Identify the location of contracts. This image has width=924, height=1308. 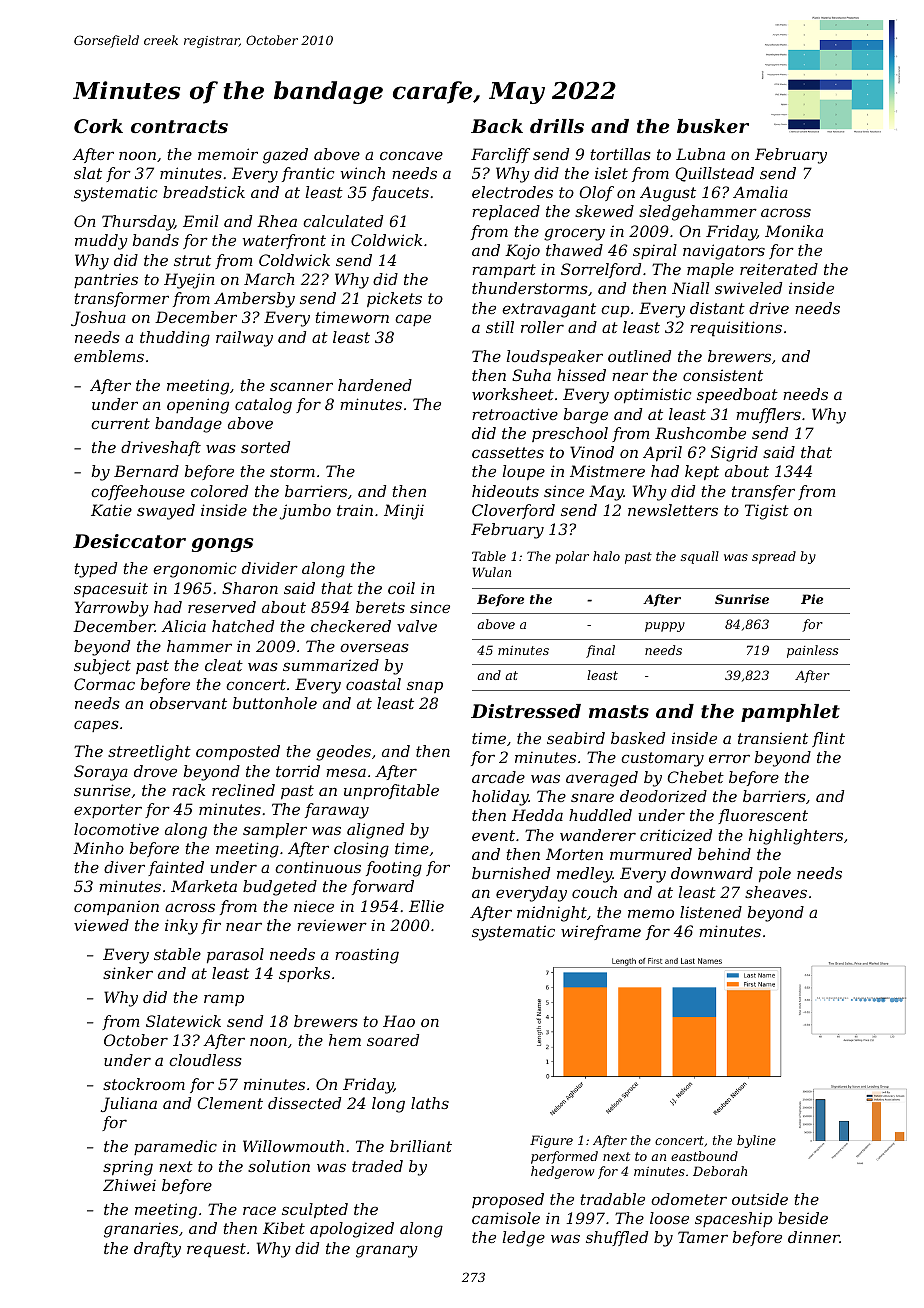
(179, 126).
